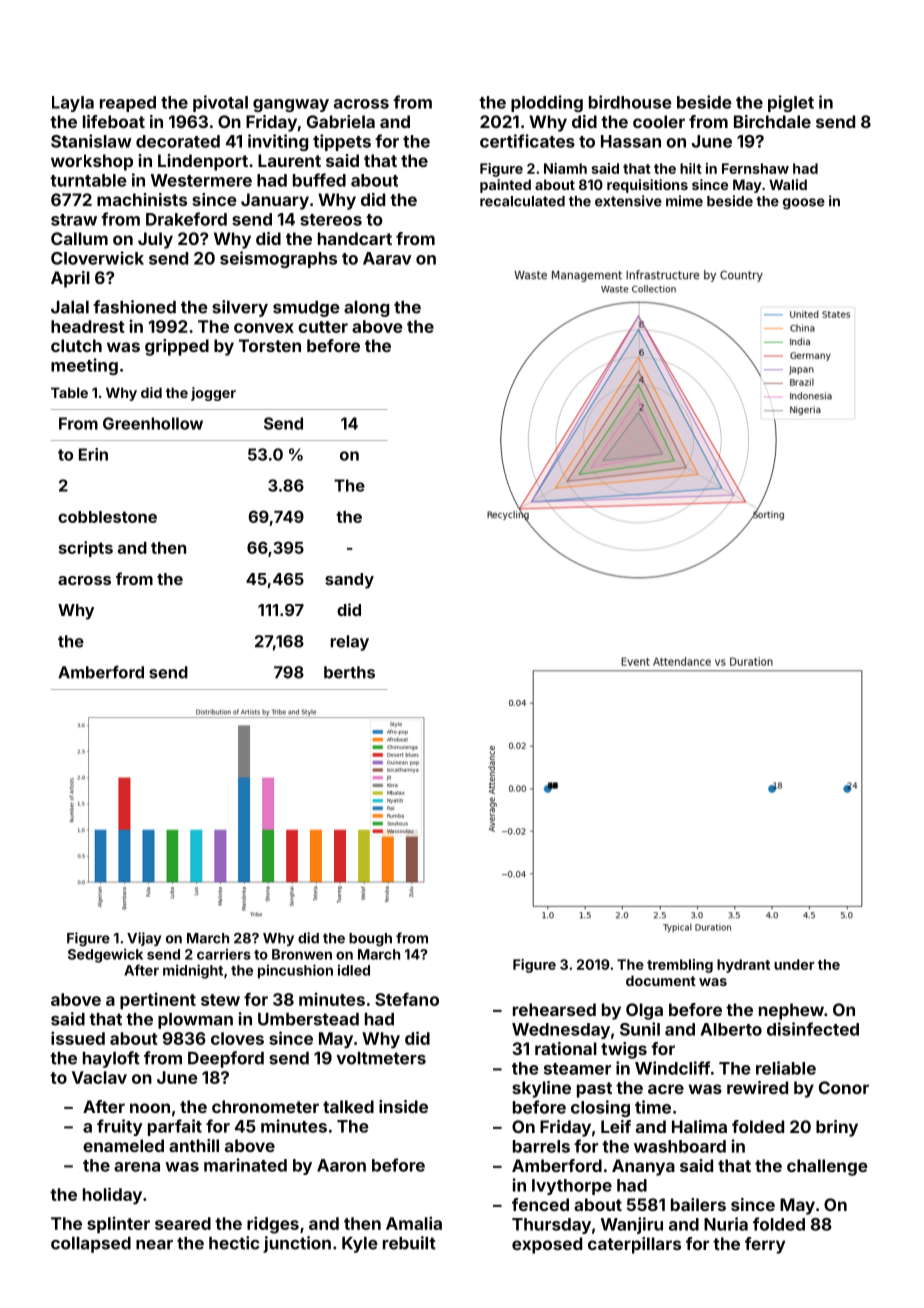  I want to click on berths, so click(349, 672).
